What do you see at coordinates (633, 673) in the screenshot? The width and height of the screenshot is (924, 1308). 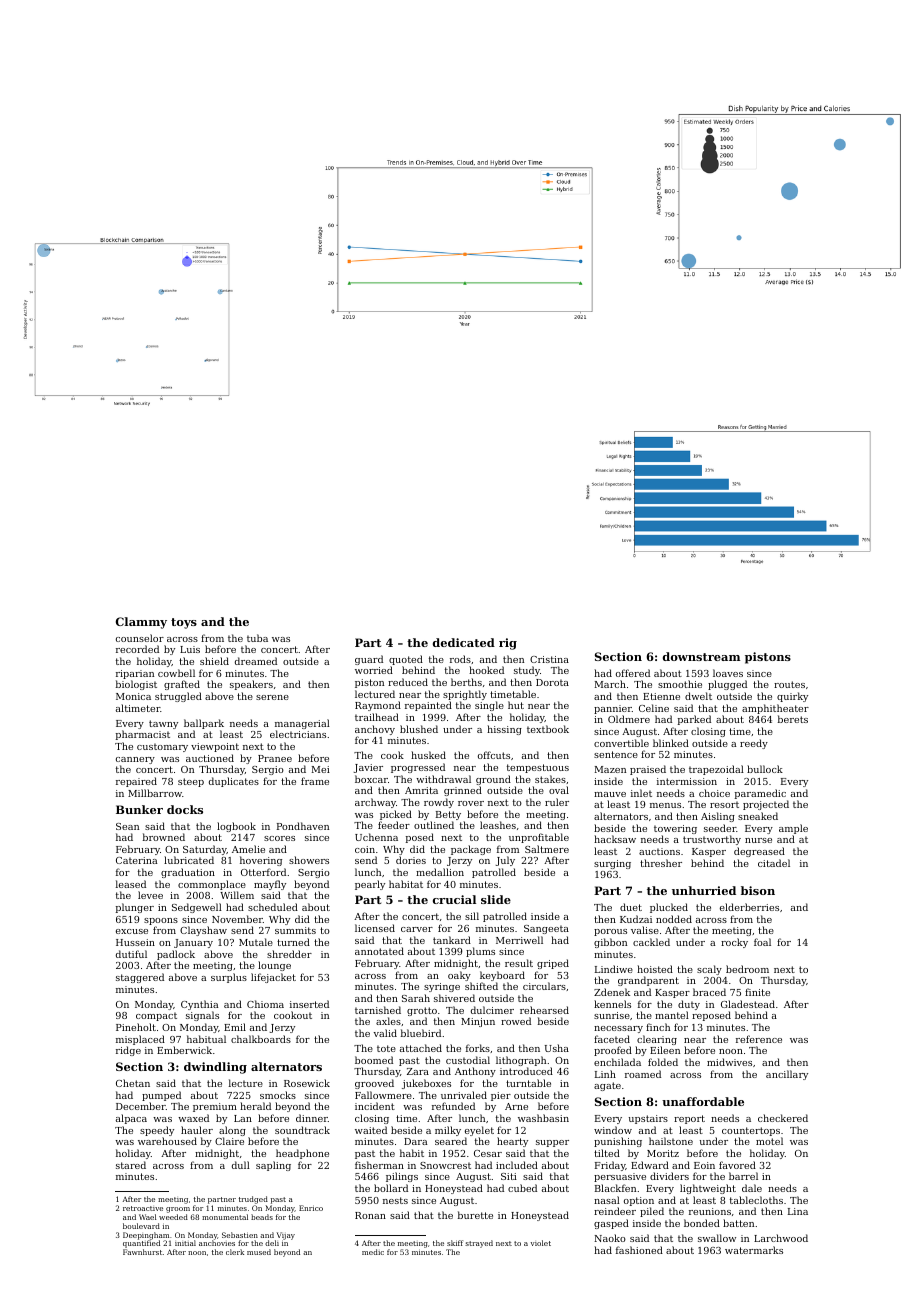 I see `offered` at bounding box center [633, 673].
